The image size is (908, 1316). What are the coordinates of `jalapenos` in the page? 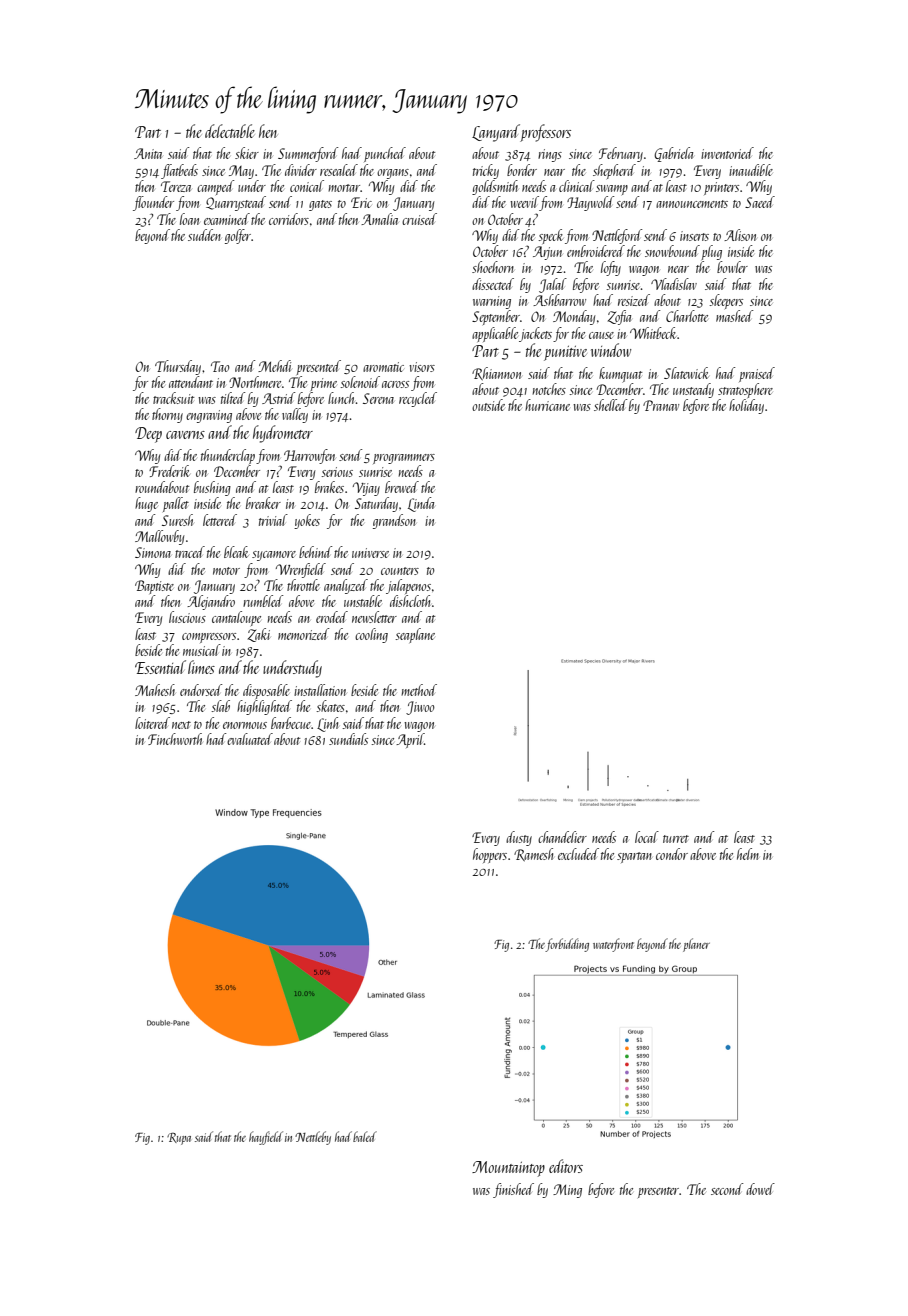 It's located at (408, 586).
